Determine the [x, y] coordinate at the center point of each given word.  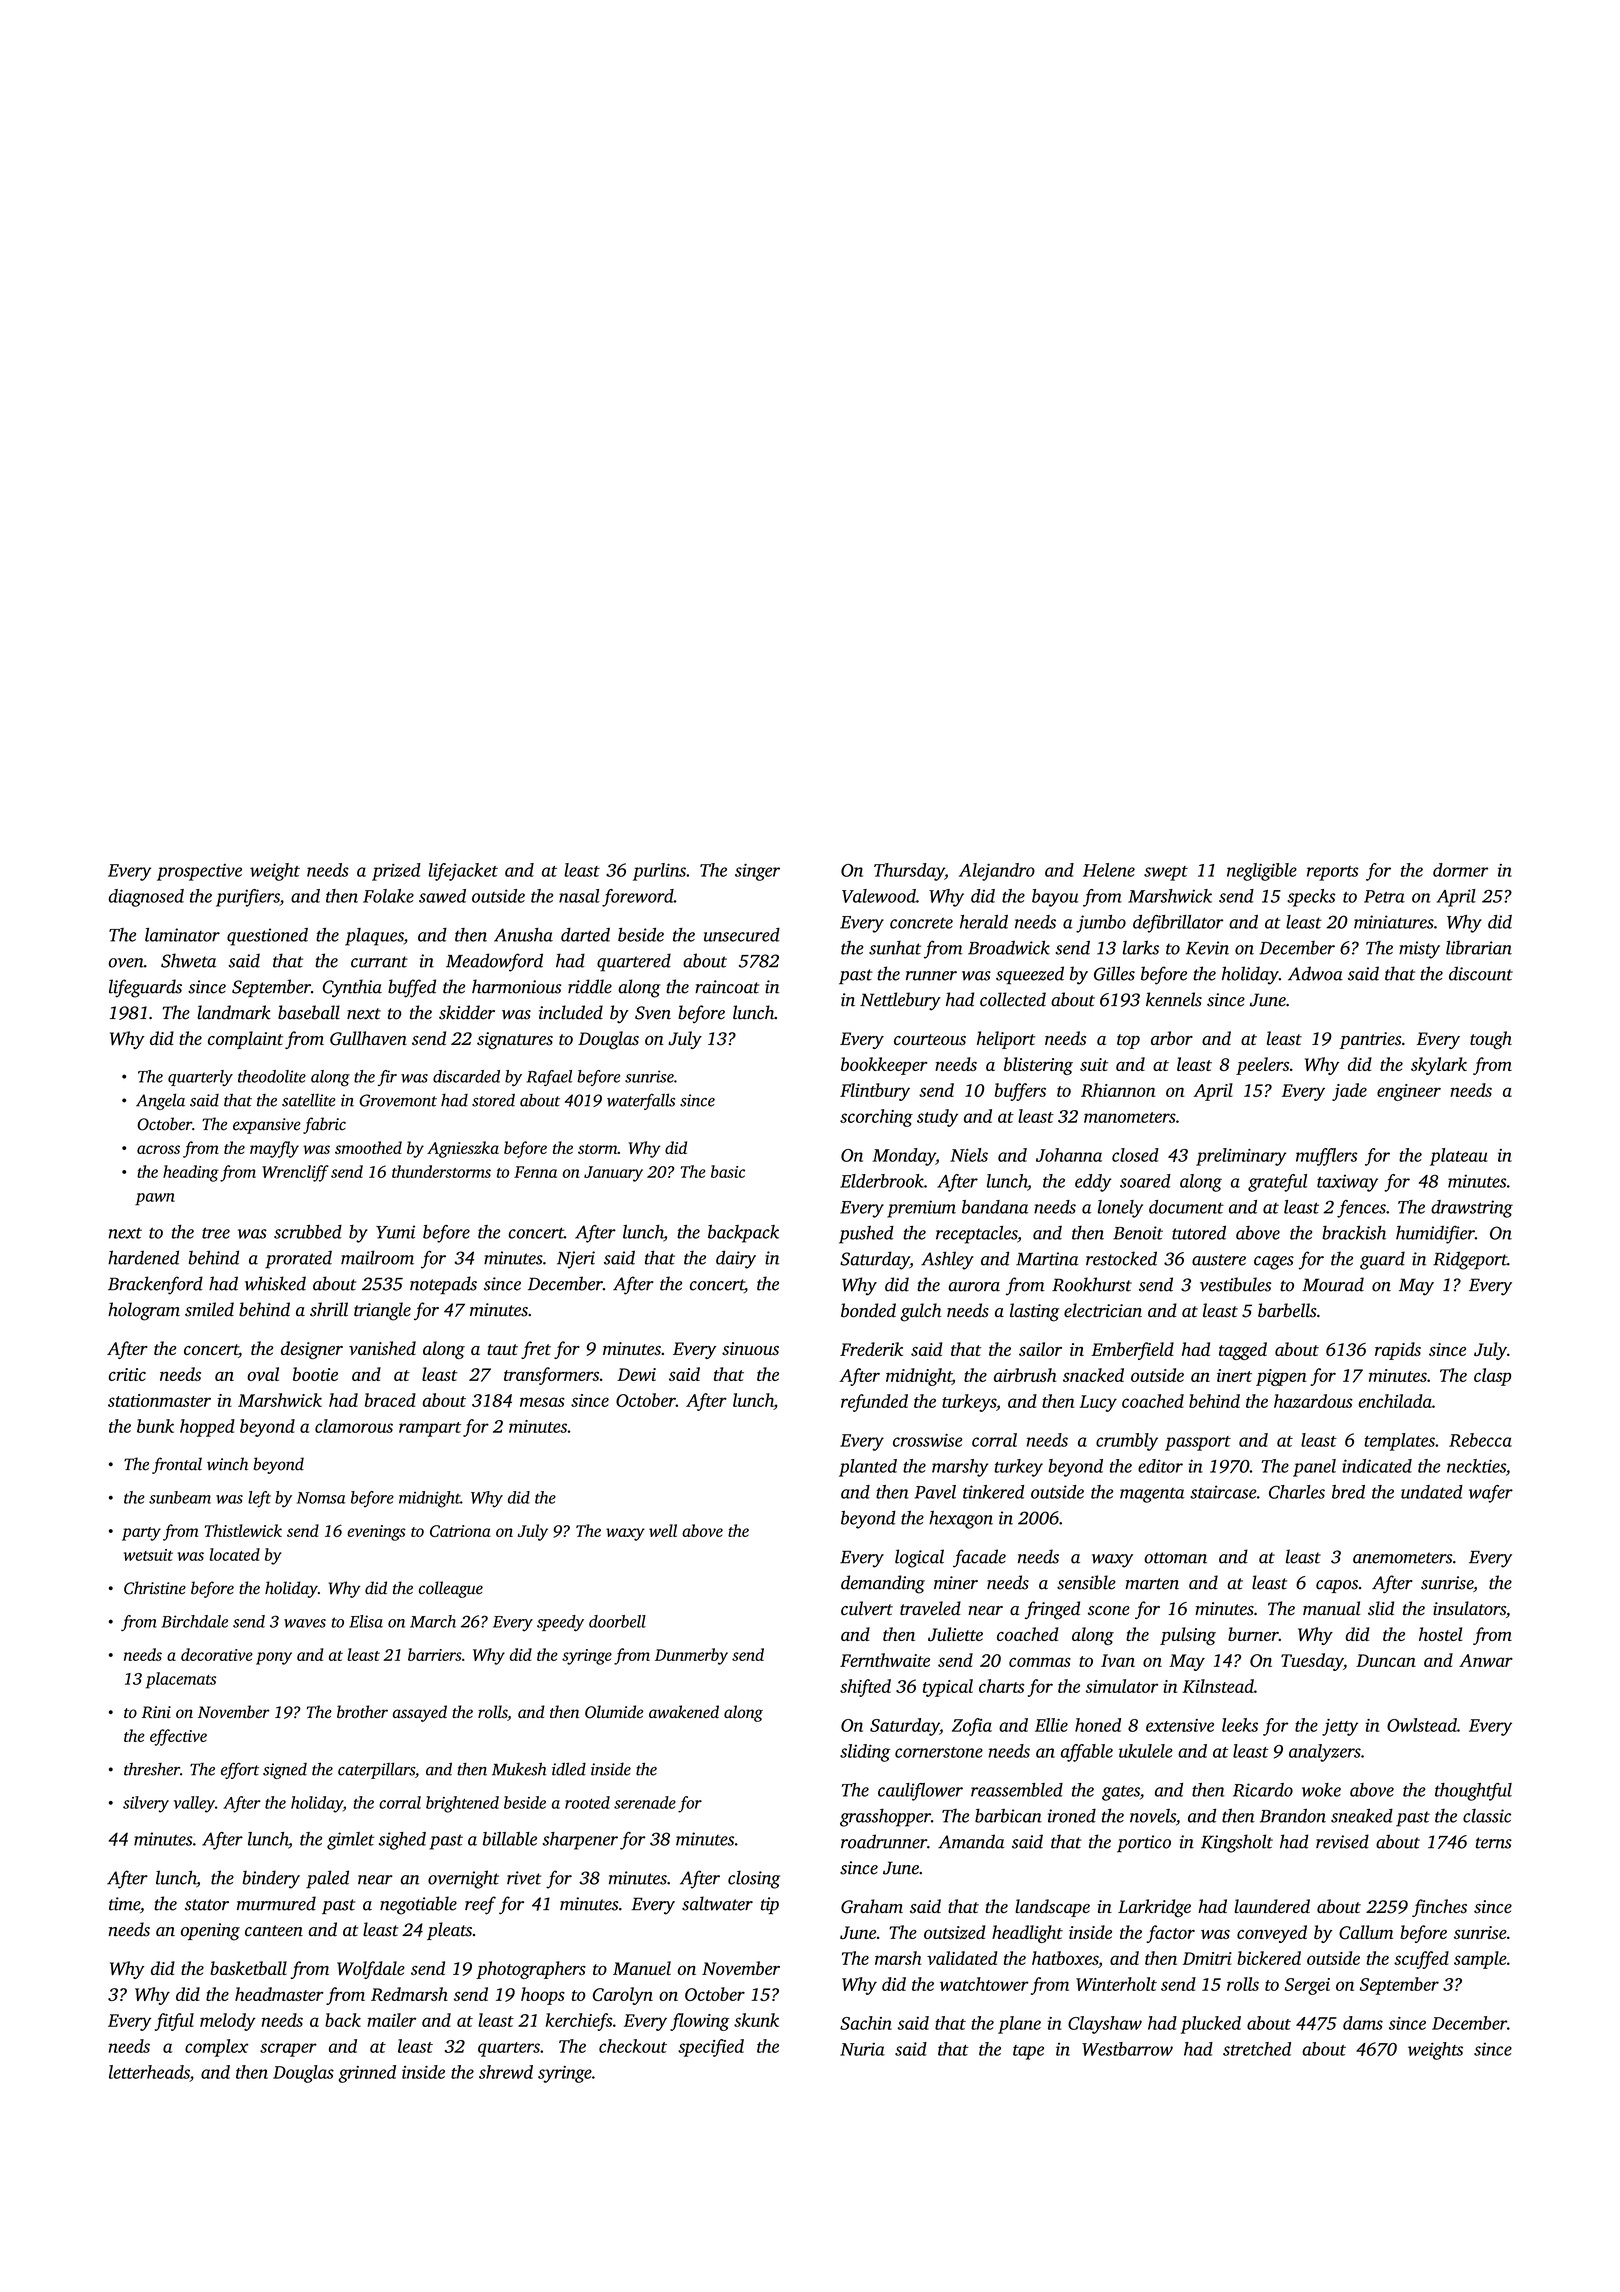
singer [757, 872]
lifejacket [463, 872]
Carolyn [623, 1996]
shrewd [506, 2072]
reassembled [1017, 1790]
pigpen [1281, 1377]
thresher [152, 1769]
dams [1363, 2023]
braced [390, 1400]
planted [868, 1468]
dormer [1460, 870]
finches [1439, 1908]
